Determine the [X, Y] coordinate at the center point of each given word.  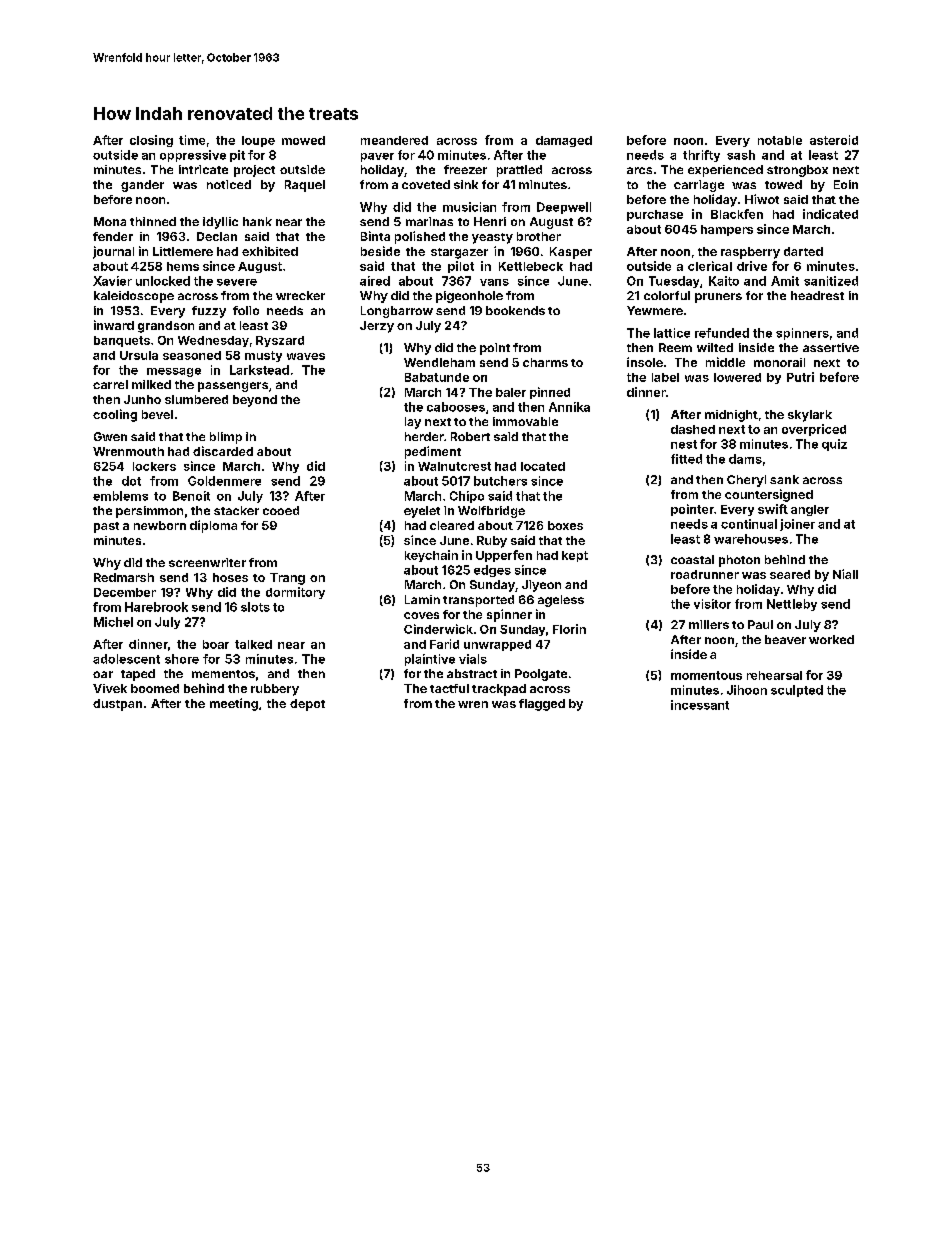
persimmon [149, 512]
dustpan [117, 705]
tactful [449, 688]
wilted [715, 347]
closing [151, 141]
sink [466, 184]
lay [413, 423]
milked [151, 384]
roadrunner [705, 574]
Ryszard [280, 341]
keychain [431, 556]
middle [725, 362]
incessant [700, 705]
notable [780, 140]
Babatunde [437, 377]
